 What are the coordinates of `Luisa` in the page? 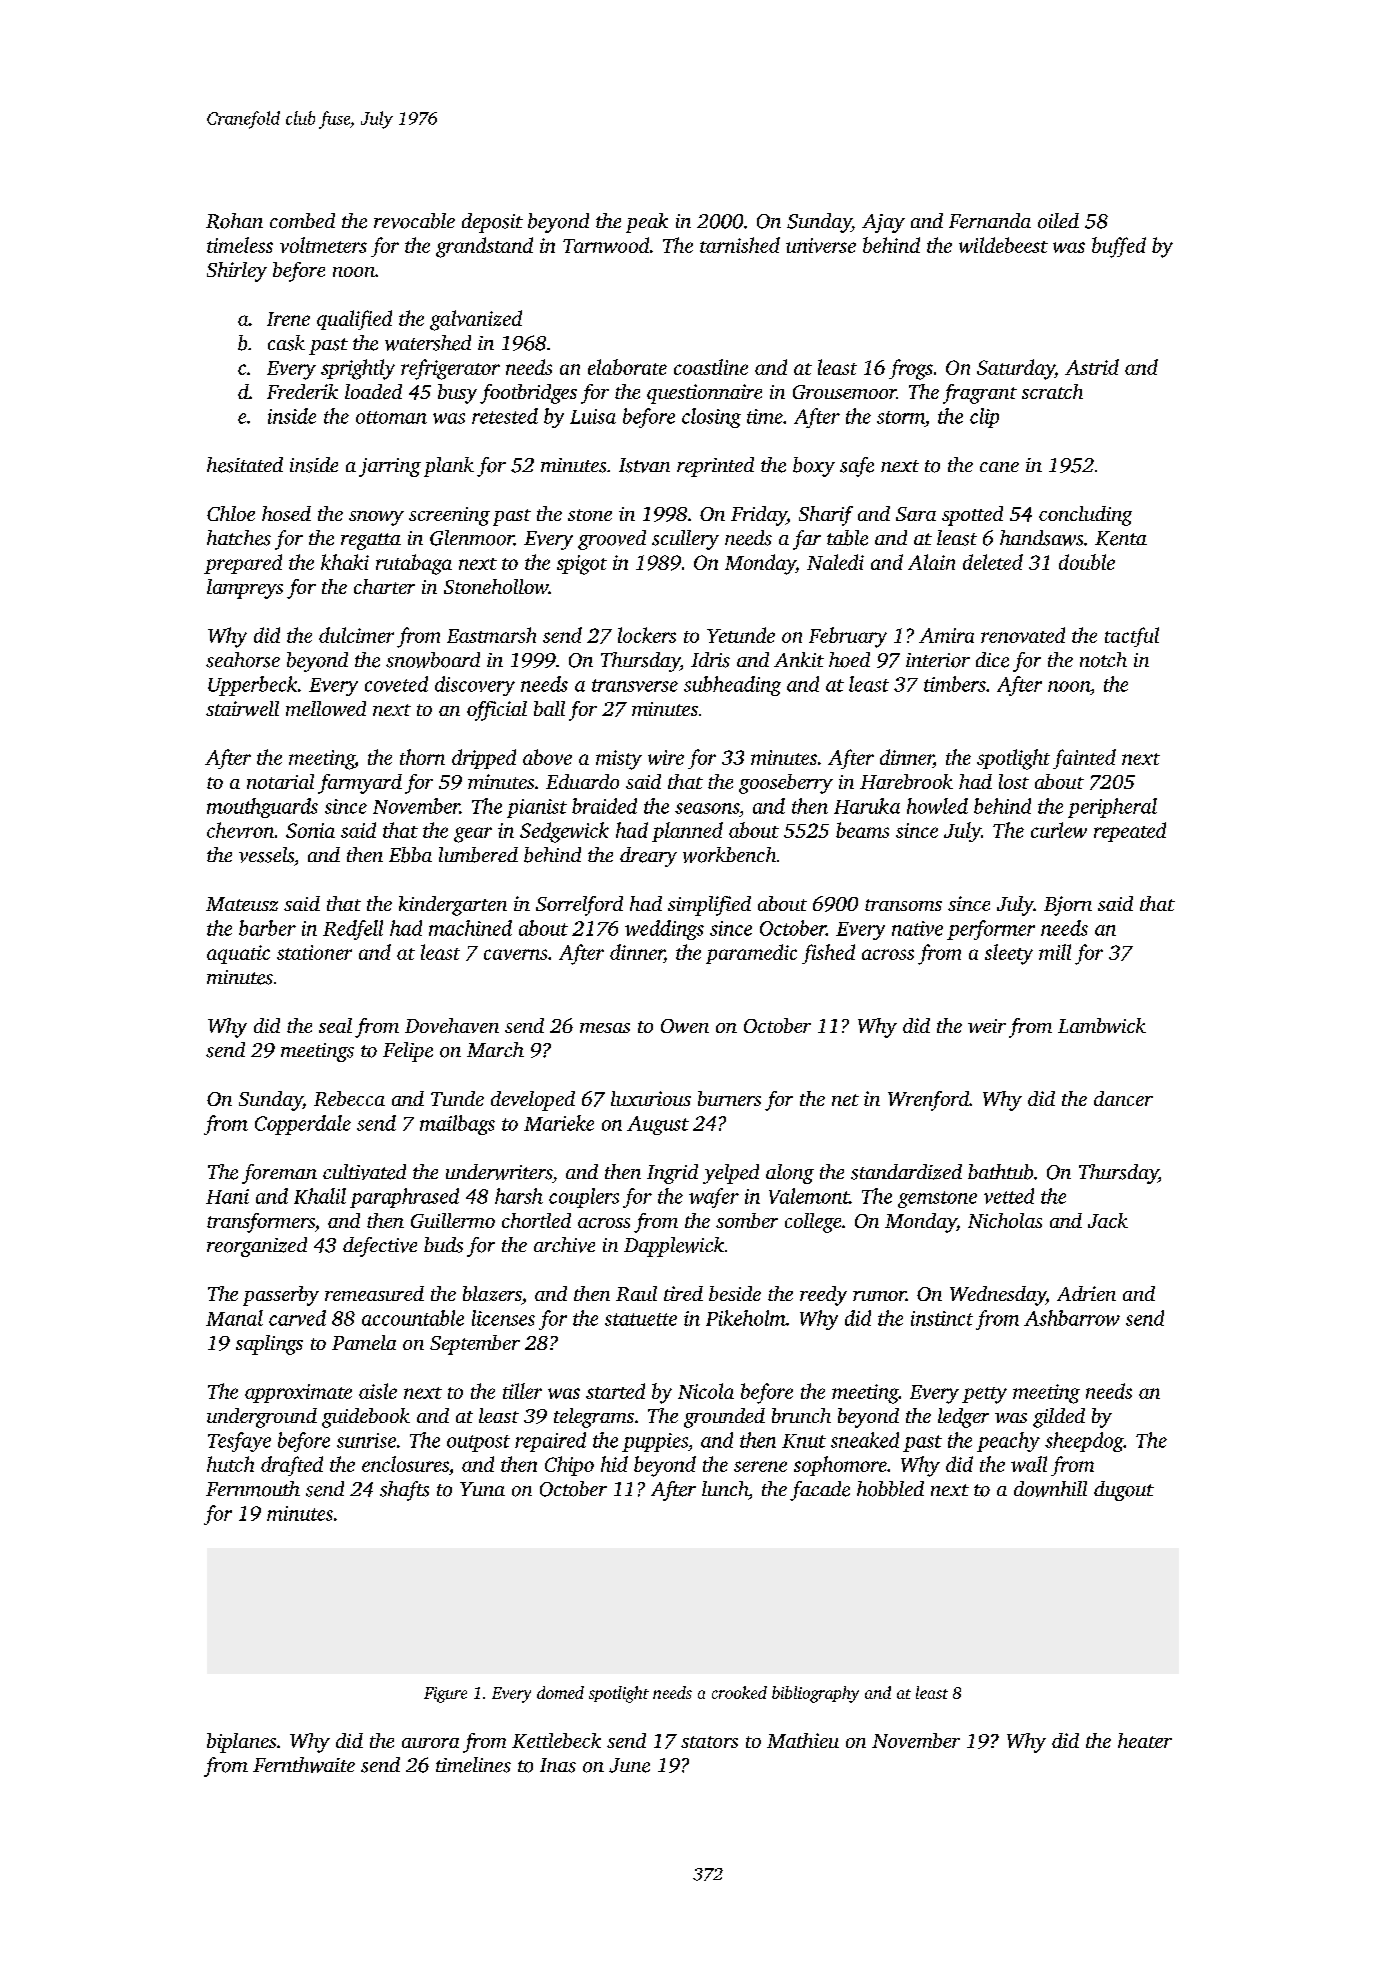 It's located at (593, 416).
